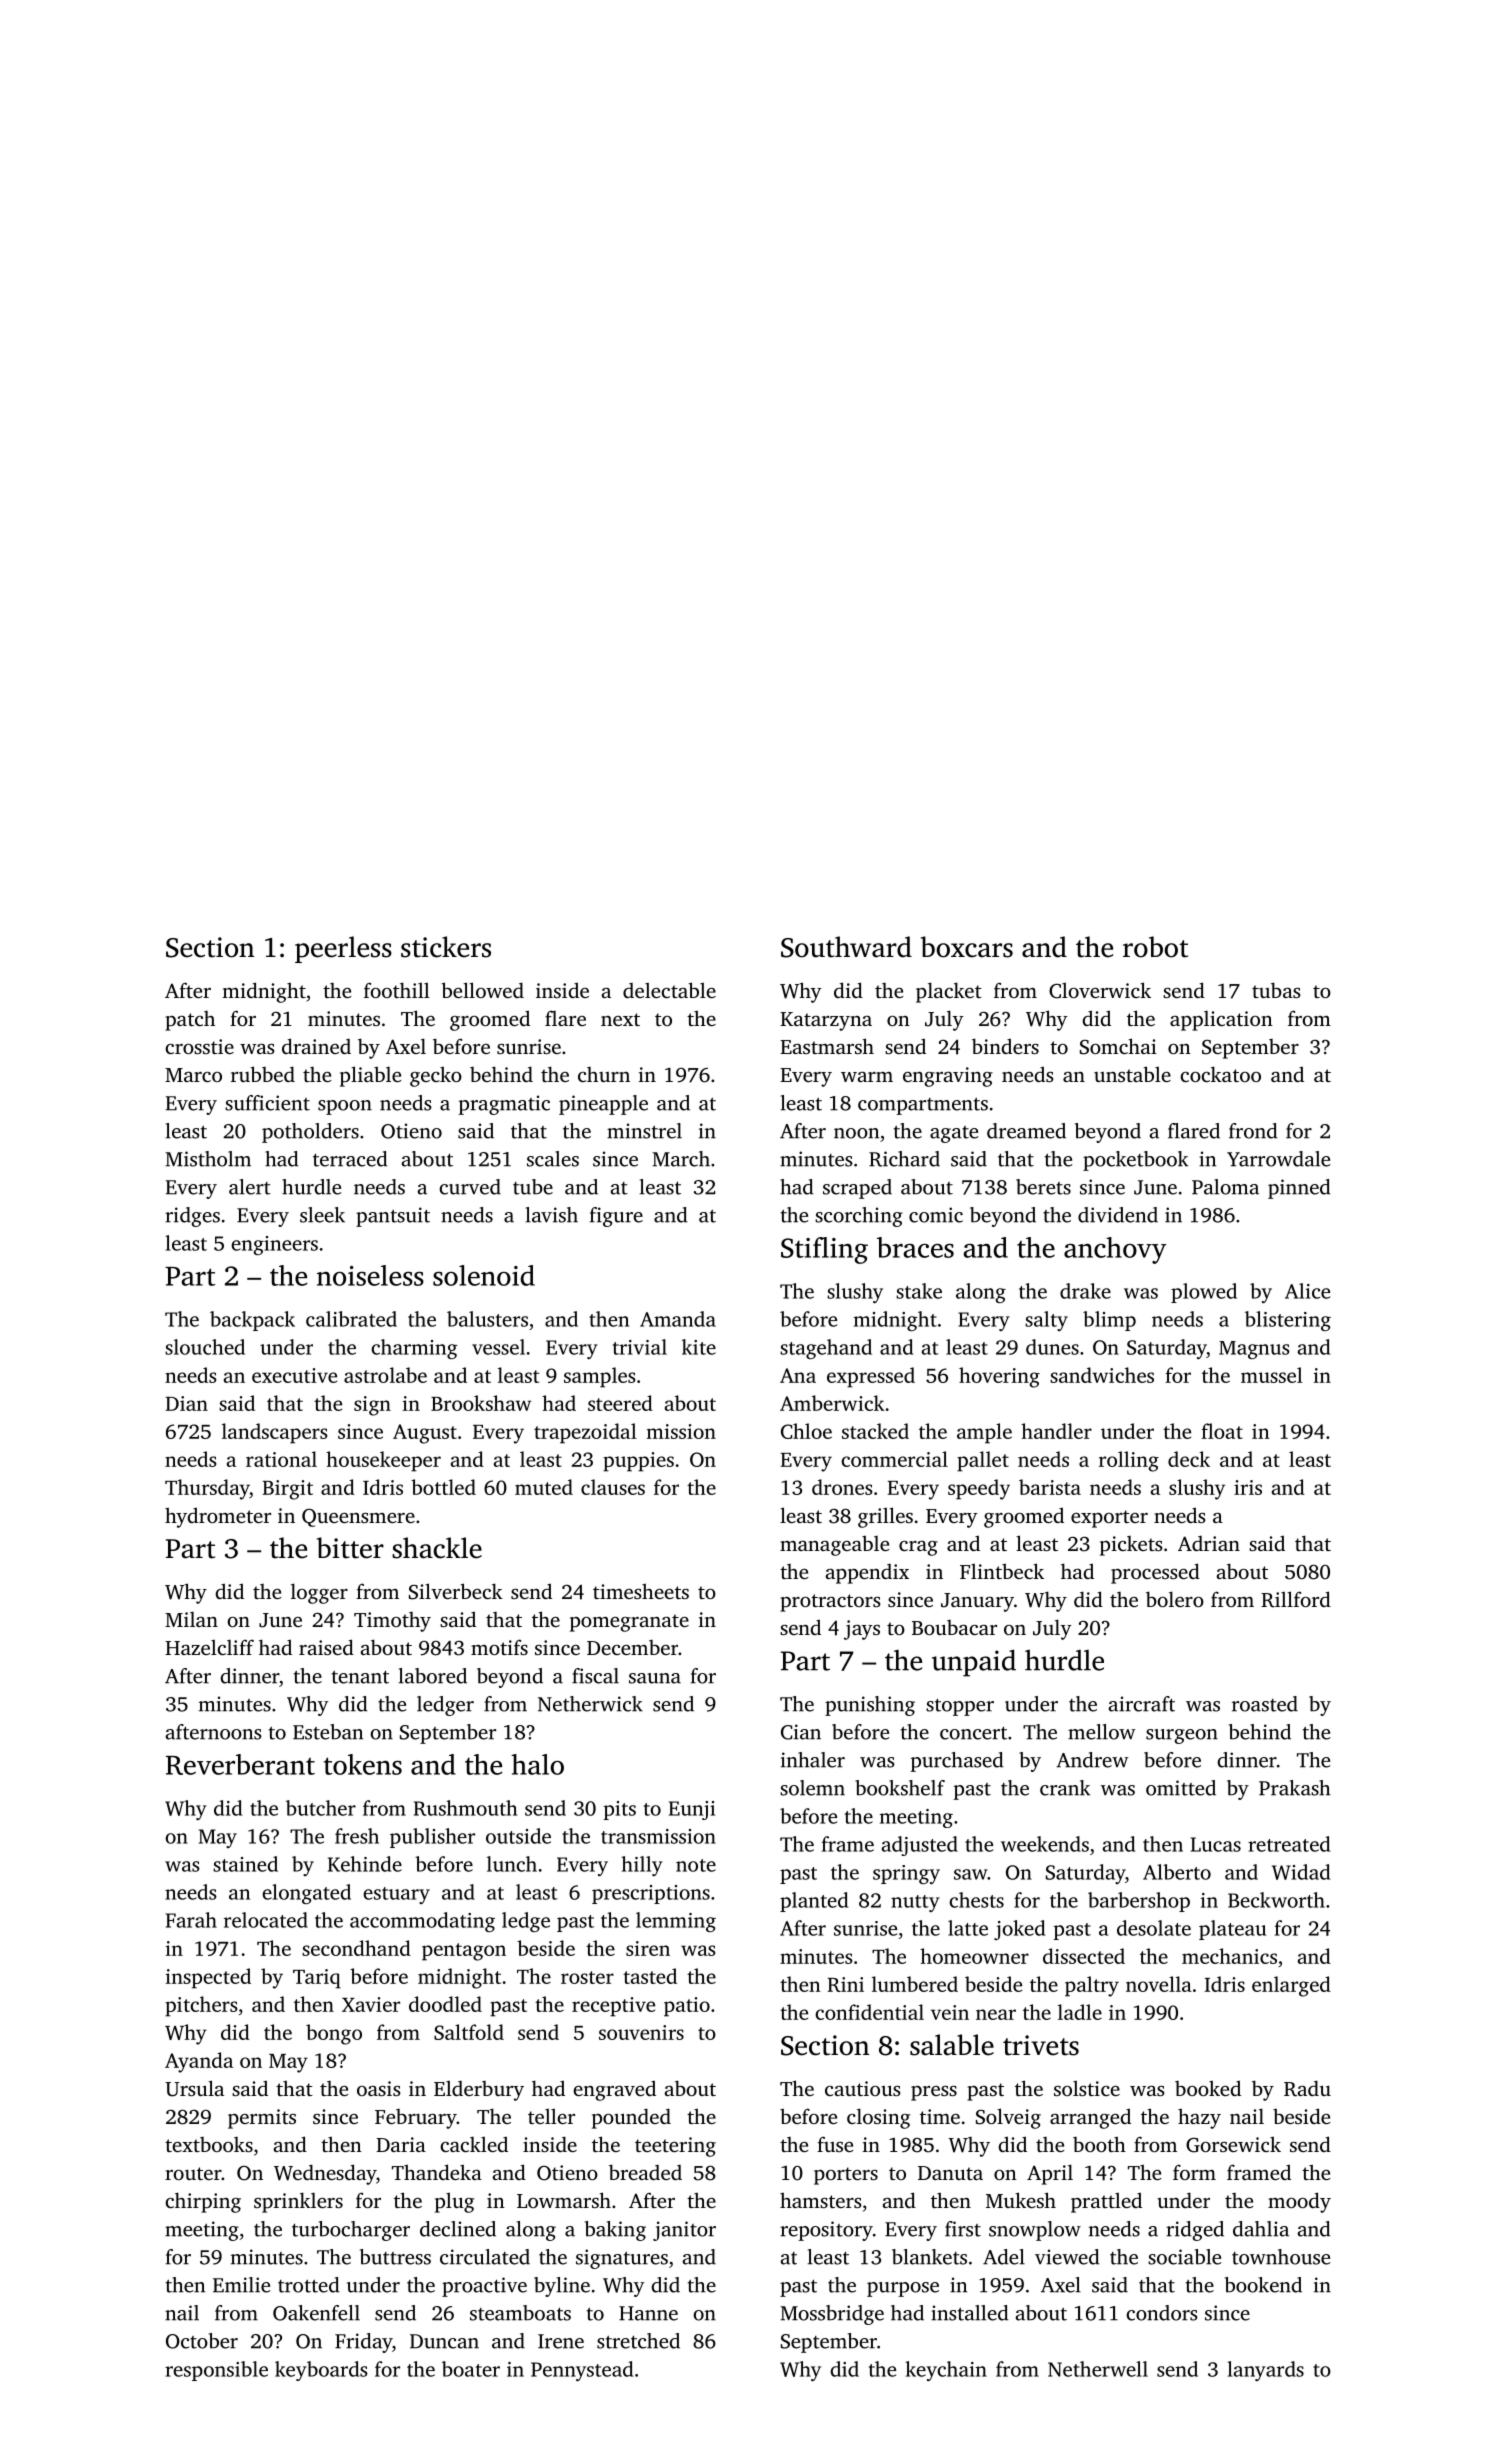  What do you see at coordinates (846, 1984) in the page?
I see `Rini` at bounding box center [846, 1984].
